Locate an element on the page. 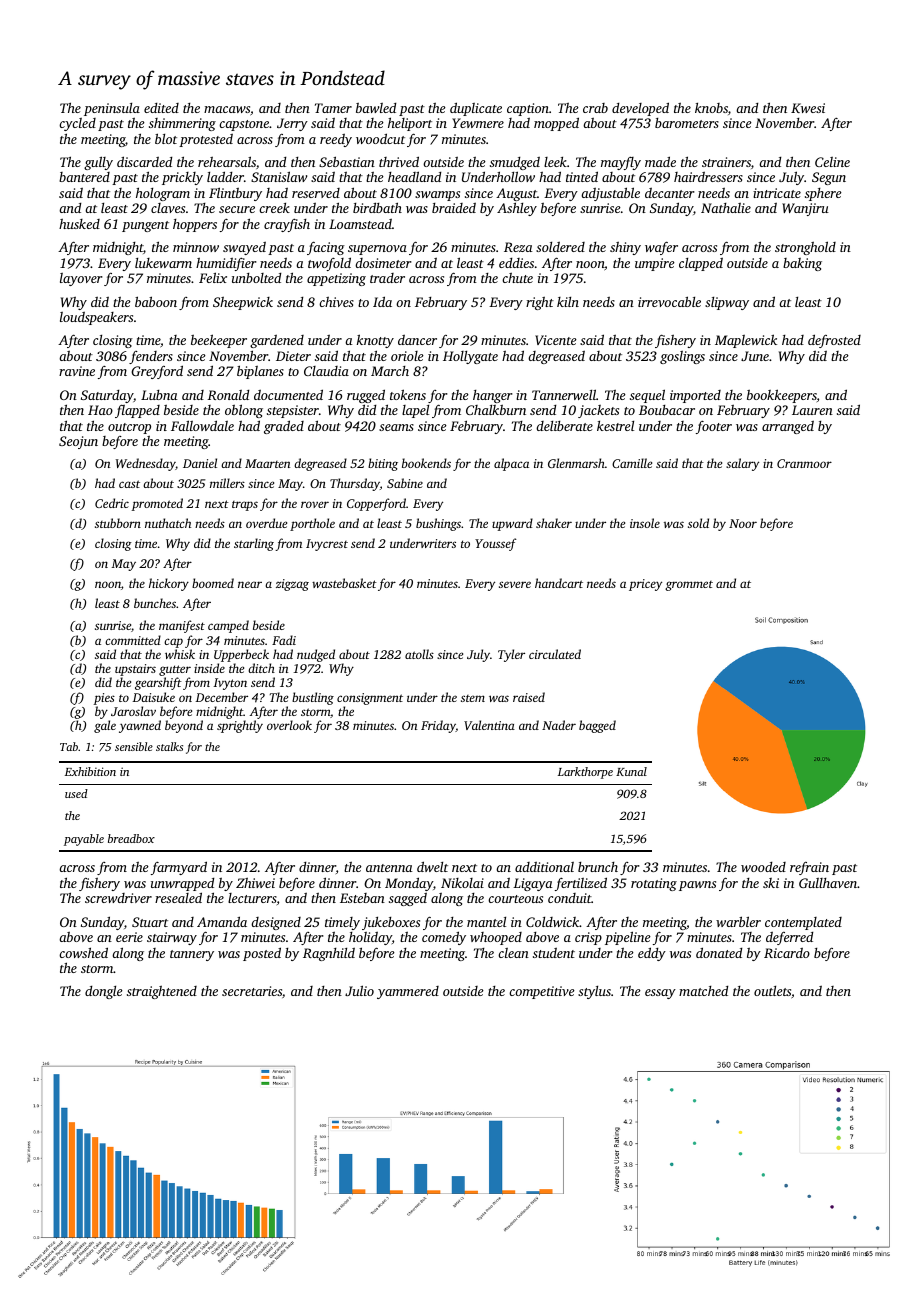 This image has height=1308, width=924. stalks is located at coordinates (169, 746).
